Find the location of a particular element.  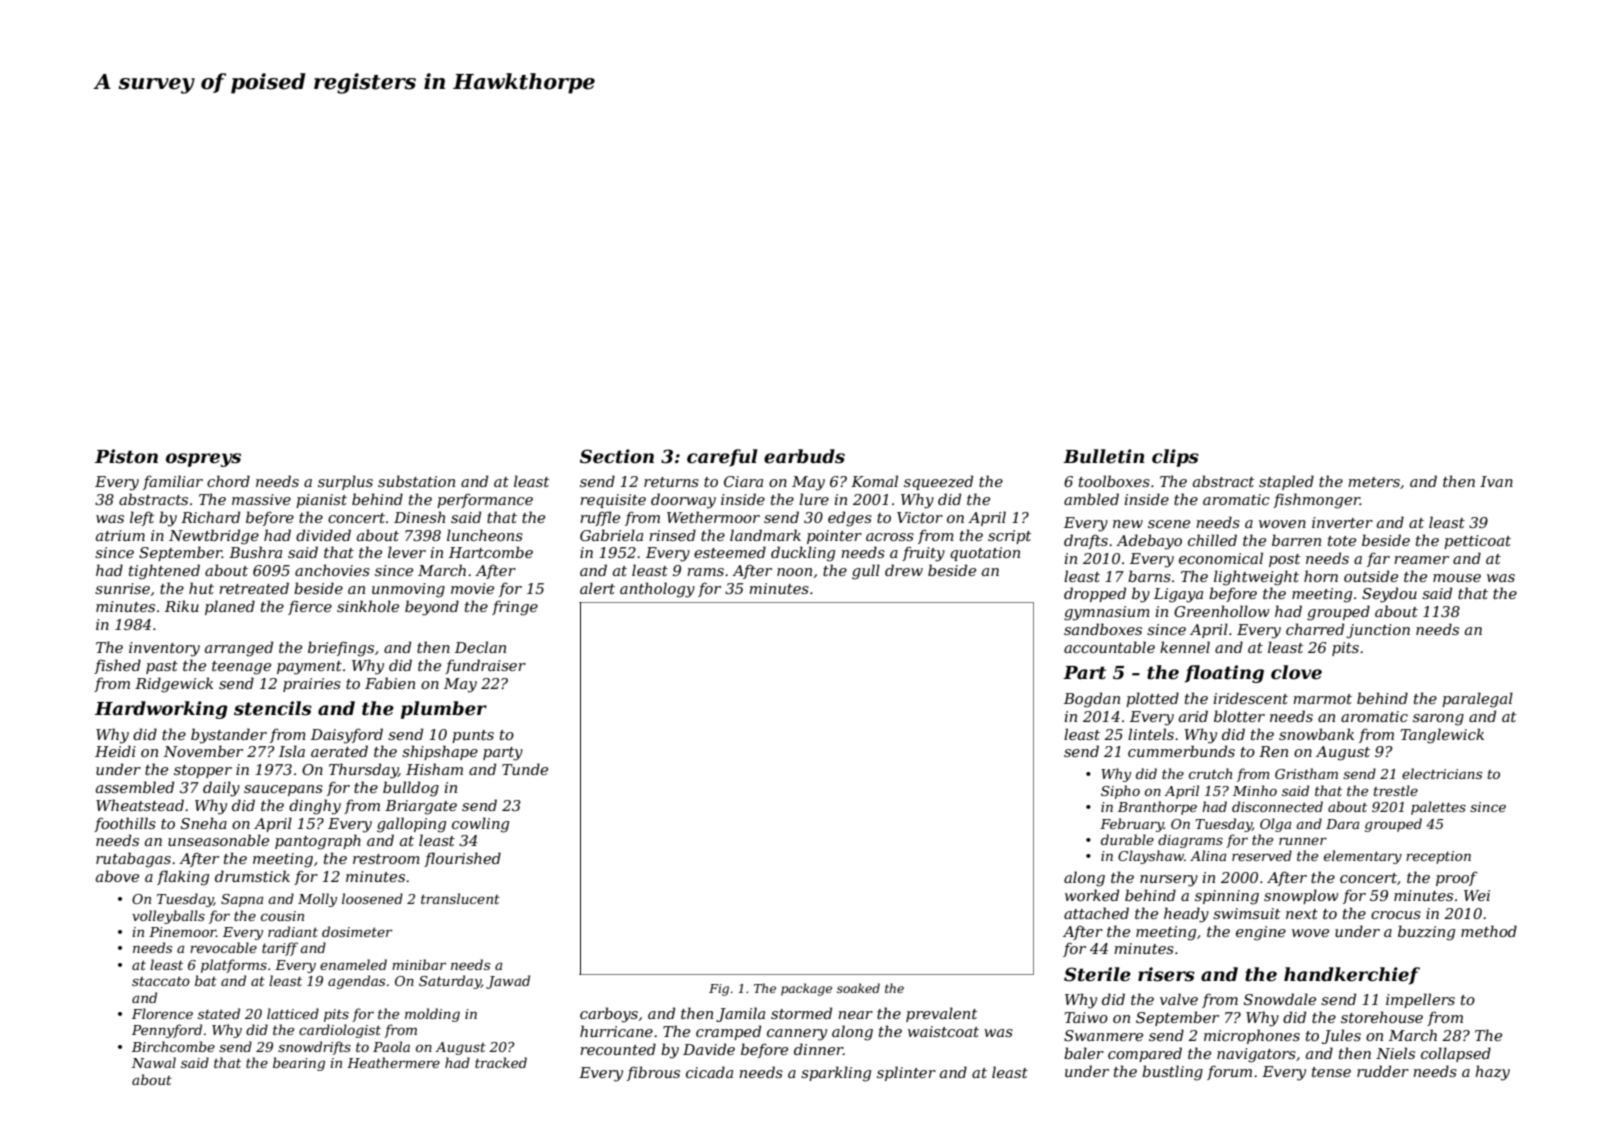

Jamila is located at coordinates (740, 1014).
